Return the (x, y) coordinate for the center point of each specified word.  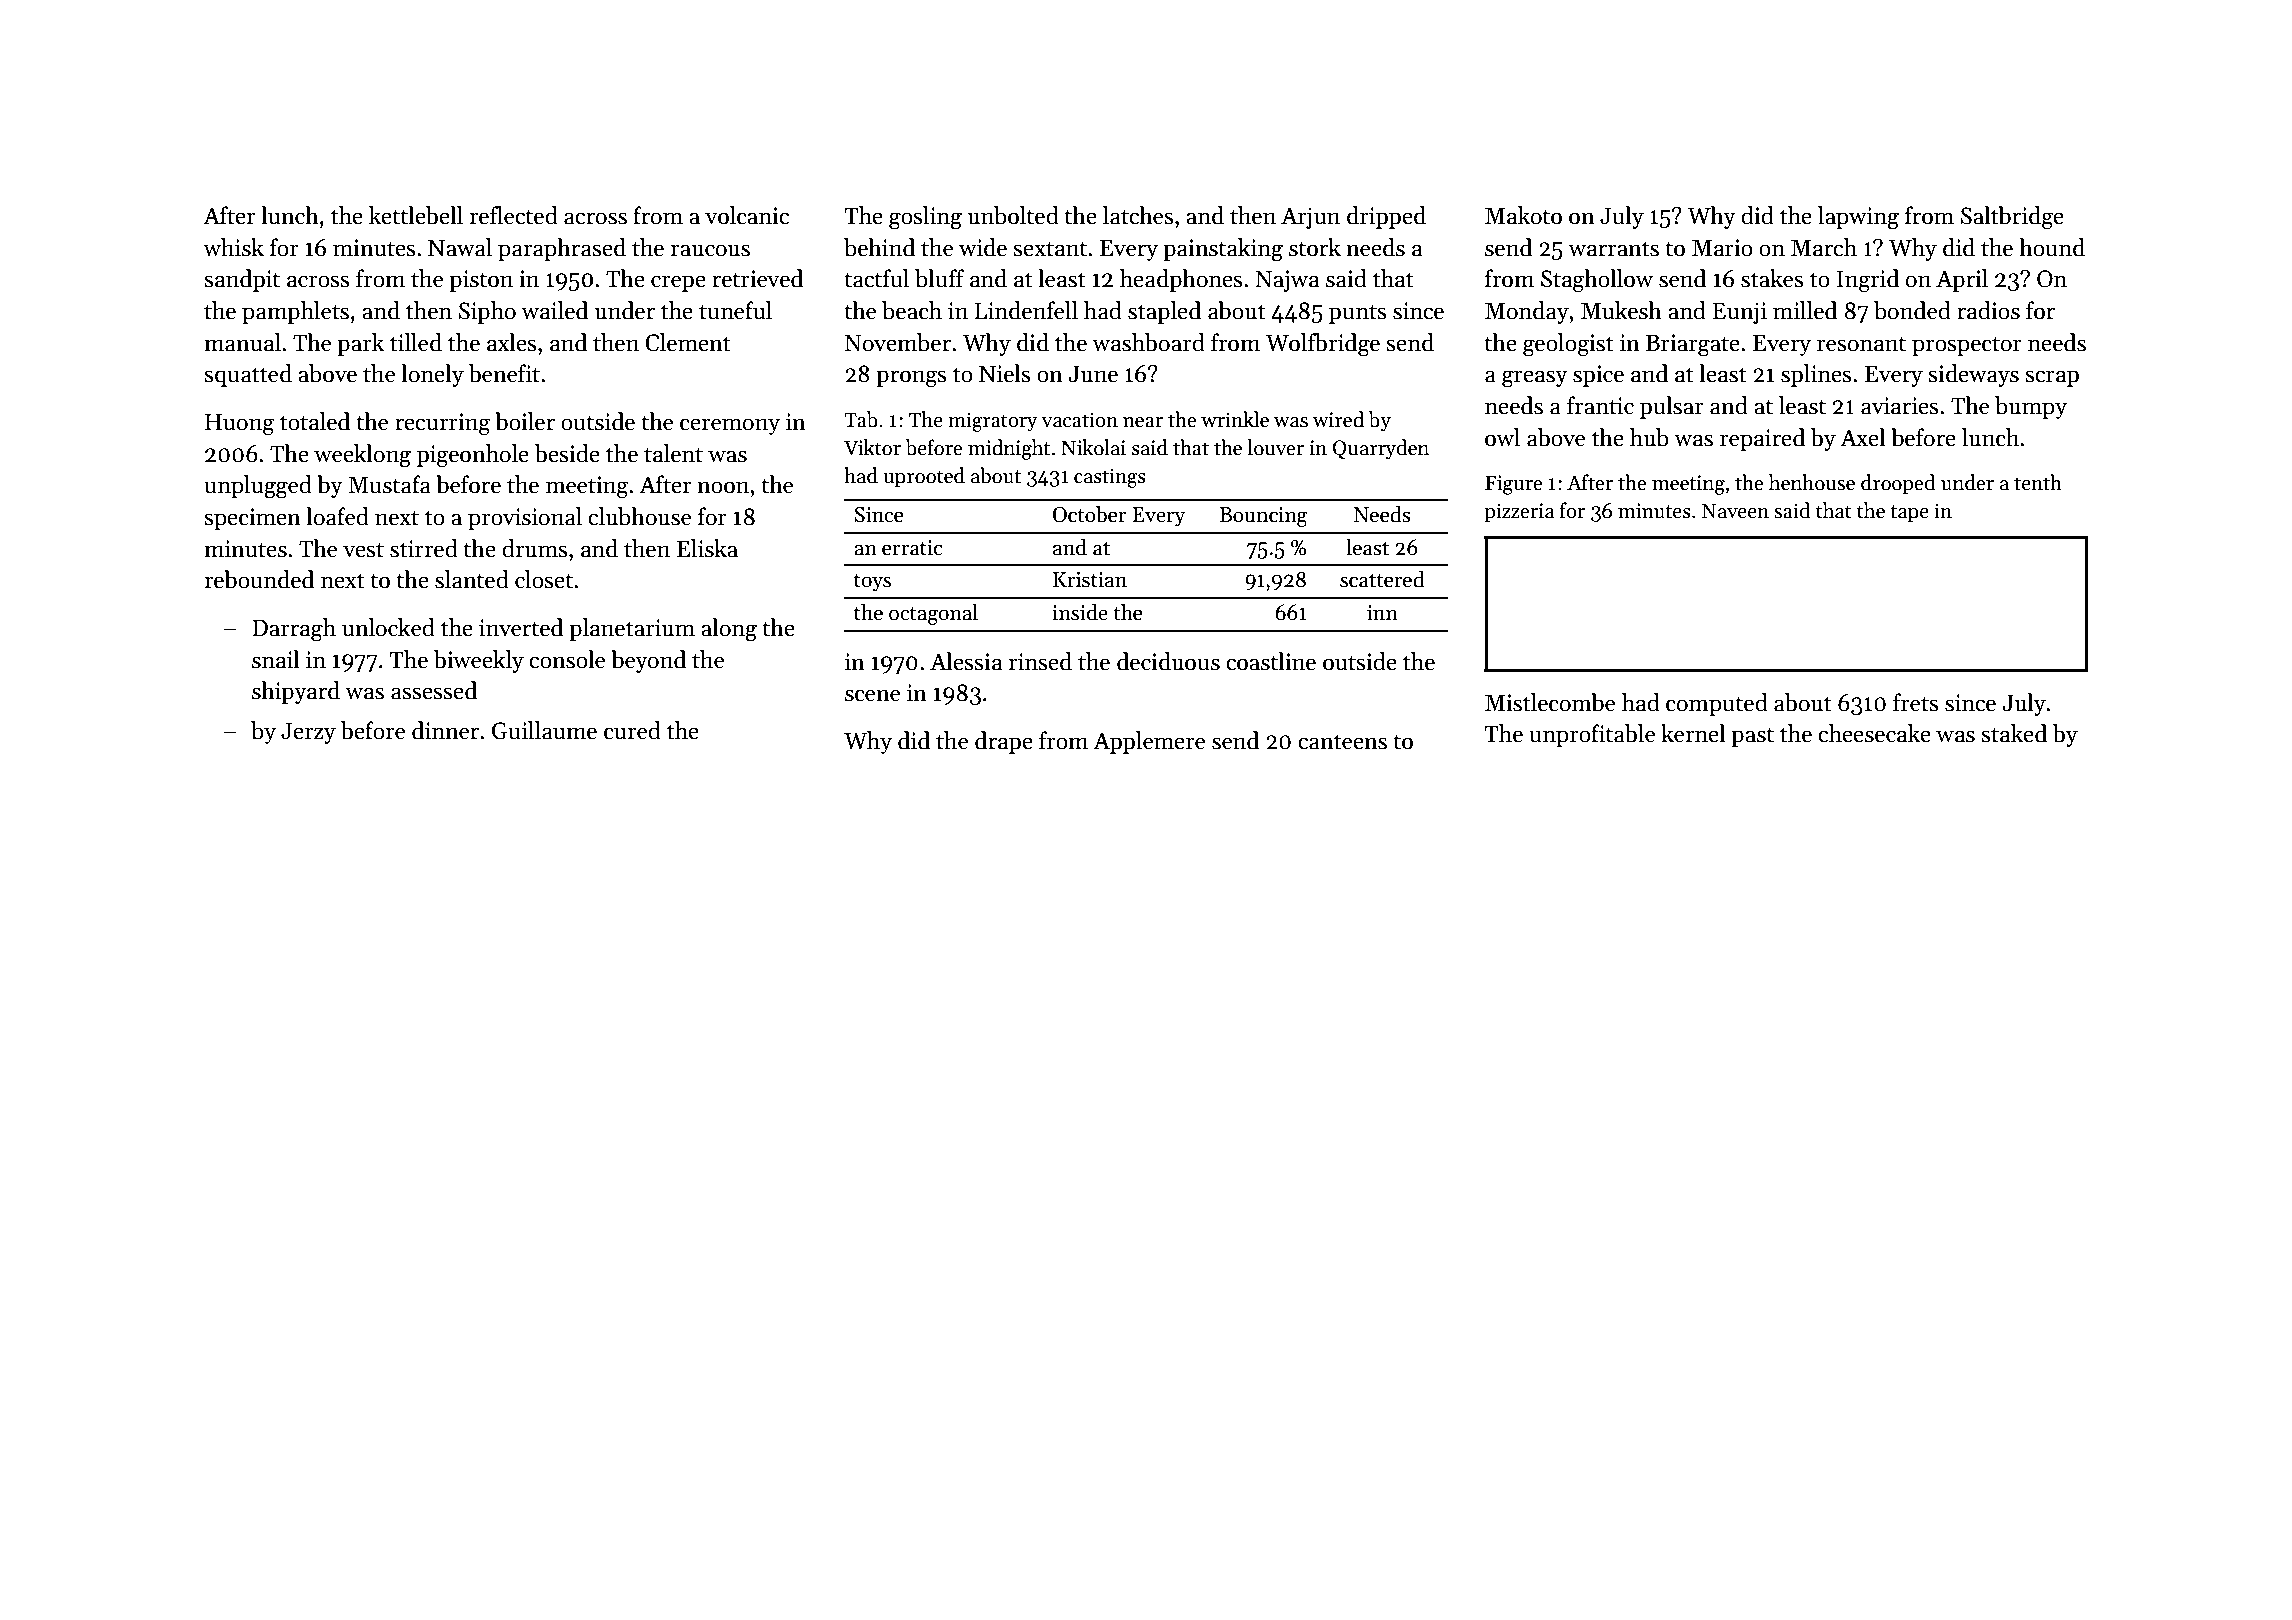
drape (1004, 742)
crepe (678, 283)
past (1752, 737)
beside (567, 453)
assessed (434, 690)
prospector (1967, 346)
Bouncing (1263, 517)
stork (1315, 247)
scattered (1382, 579)
